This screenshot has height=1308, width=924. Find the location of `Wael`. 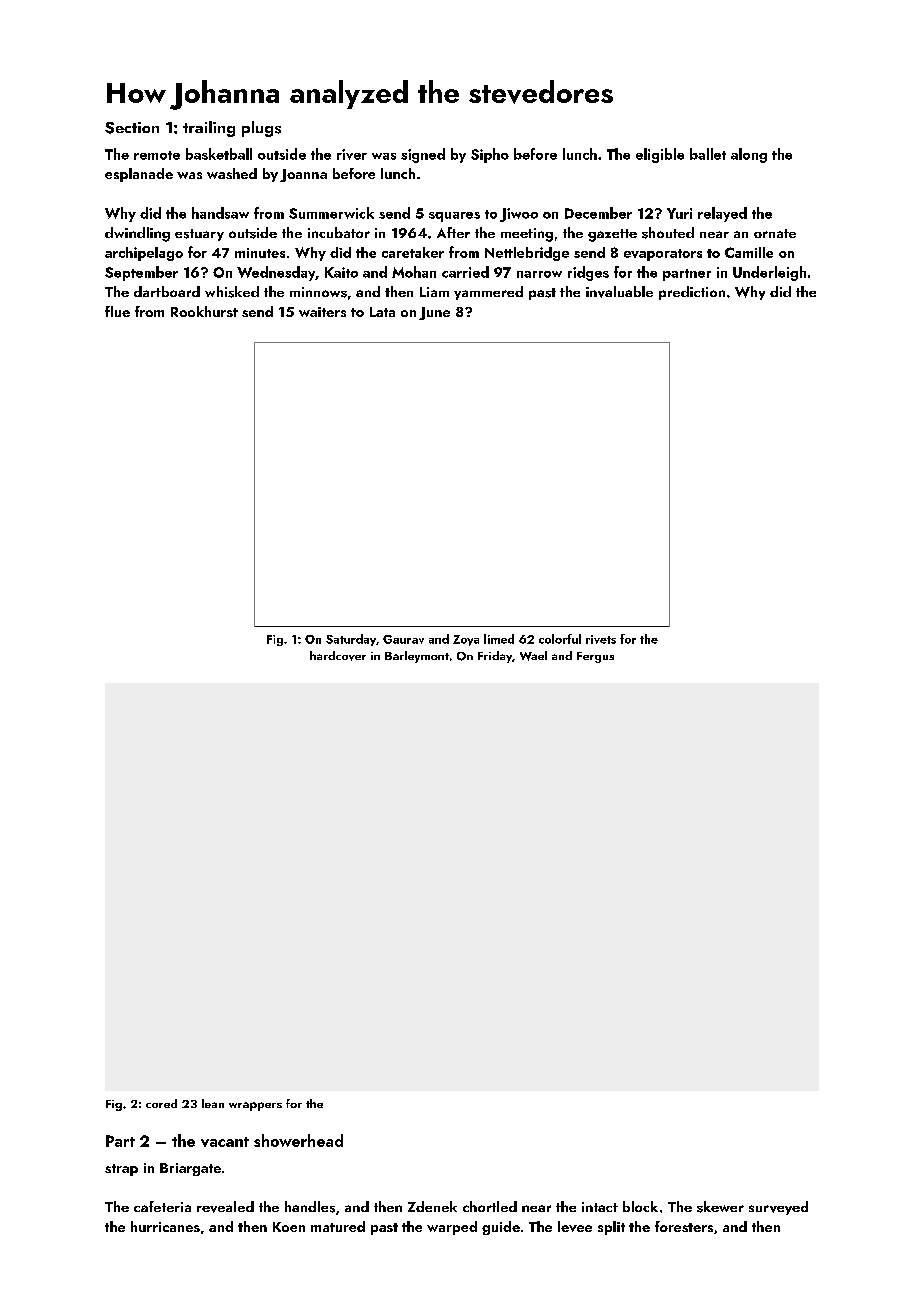

Wael is located at coordinates (533, 656).
